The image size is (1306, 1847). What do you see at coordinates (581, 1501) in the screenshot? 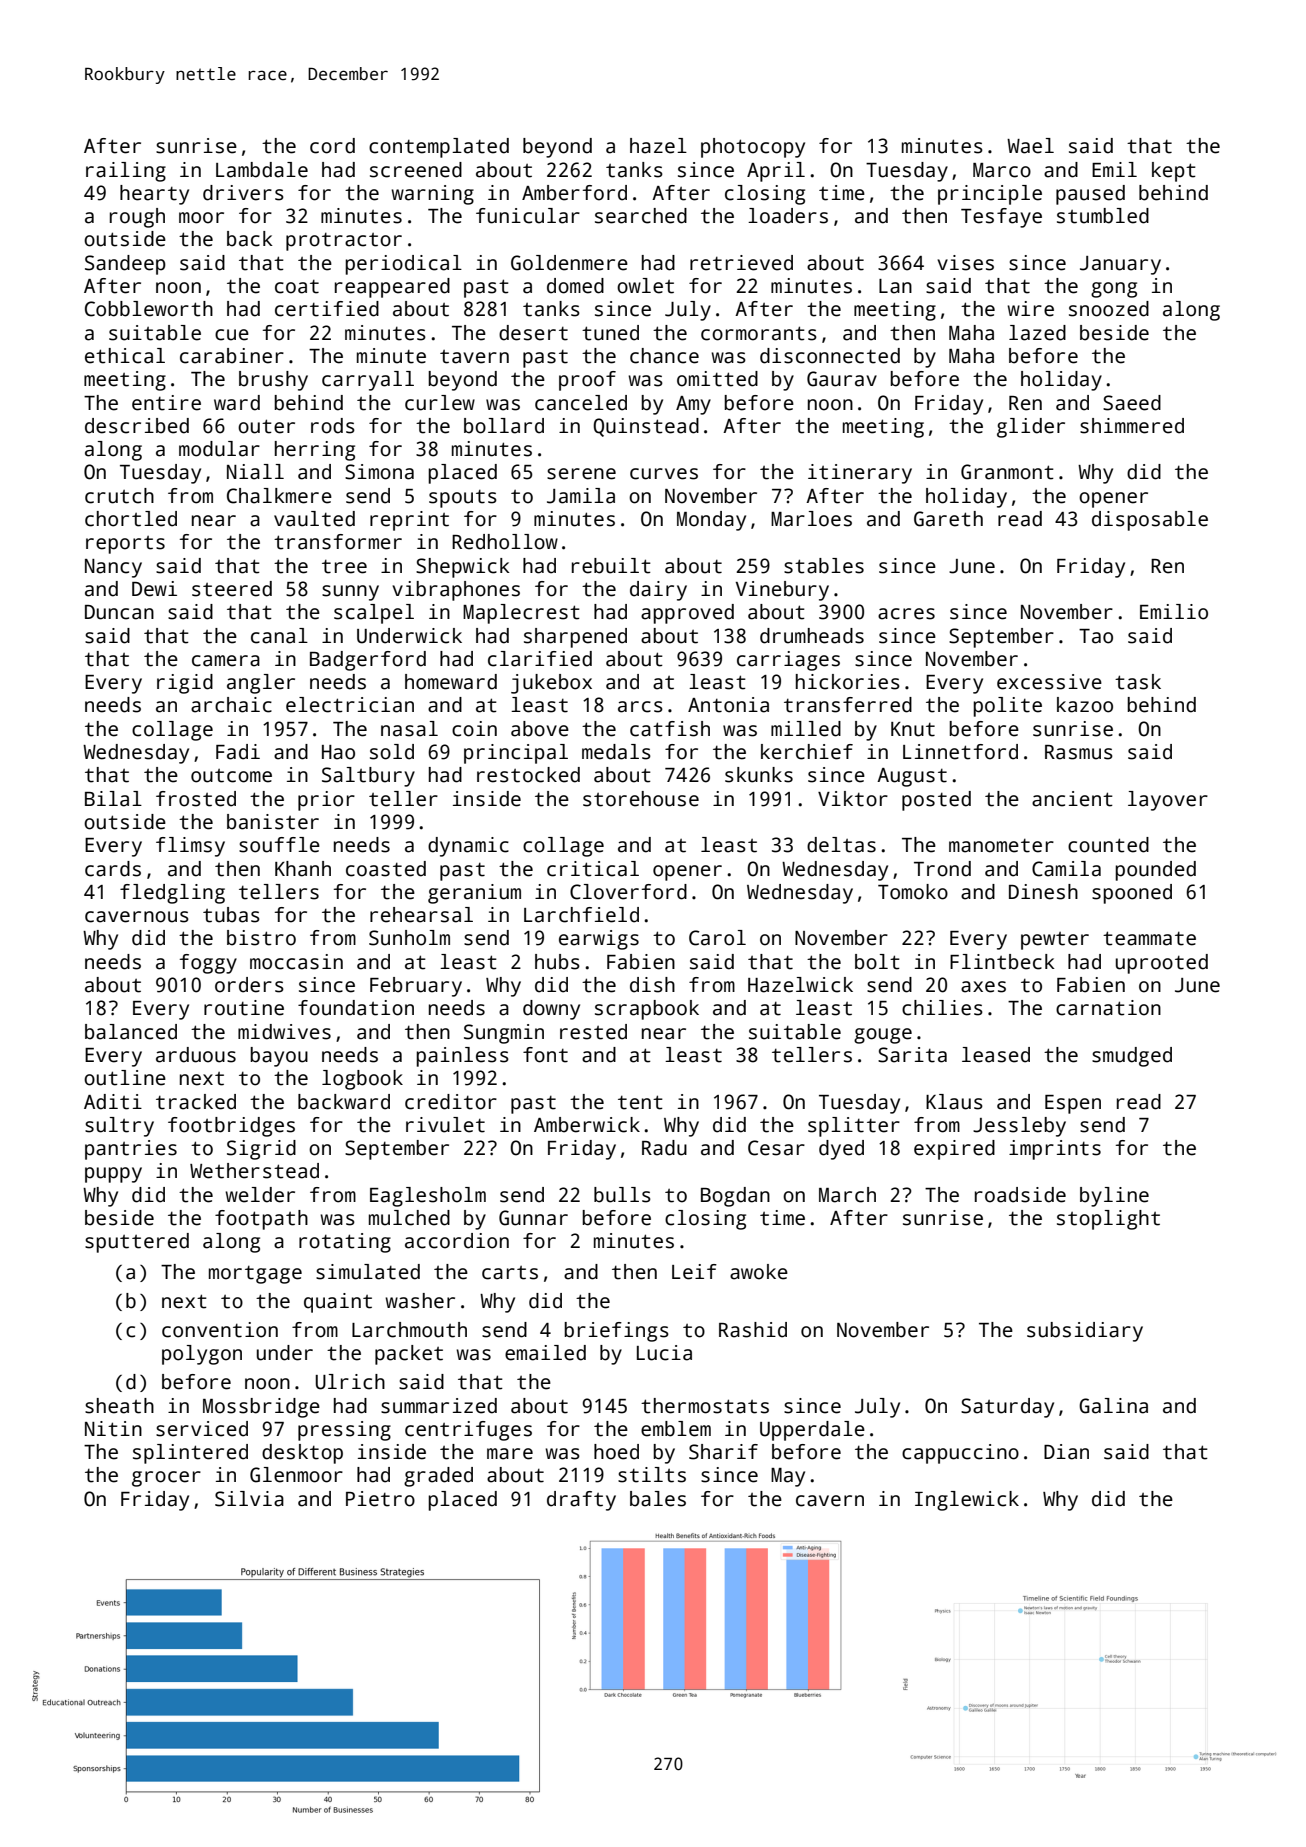
I see `drafty` at bounding box center [581, 1501].
